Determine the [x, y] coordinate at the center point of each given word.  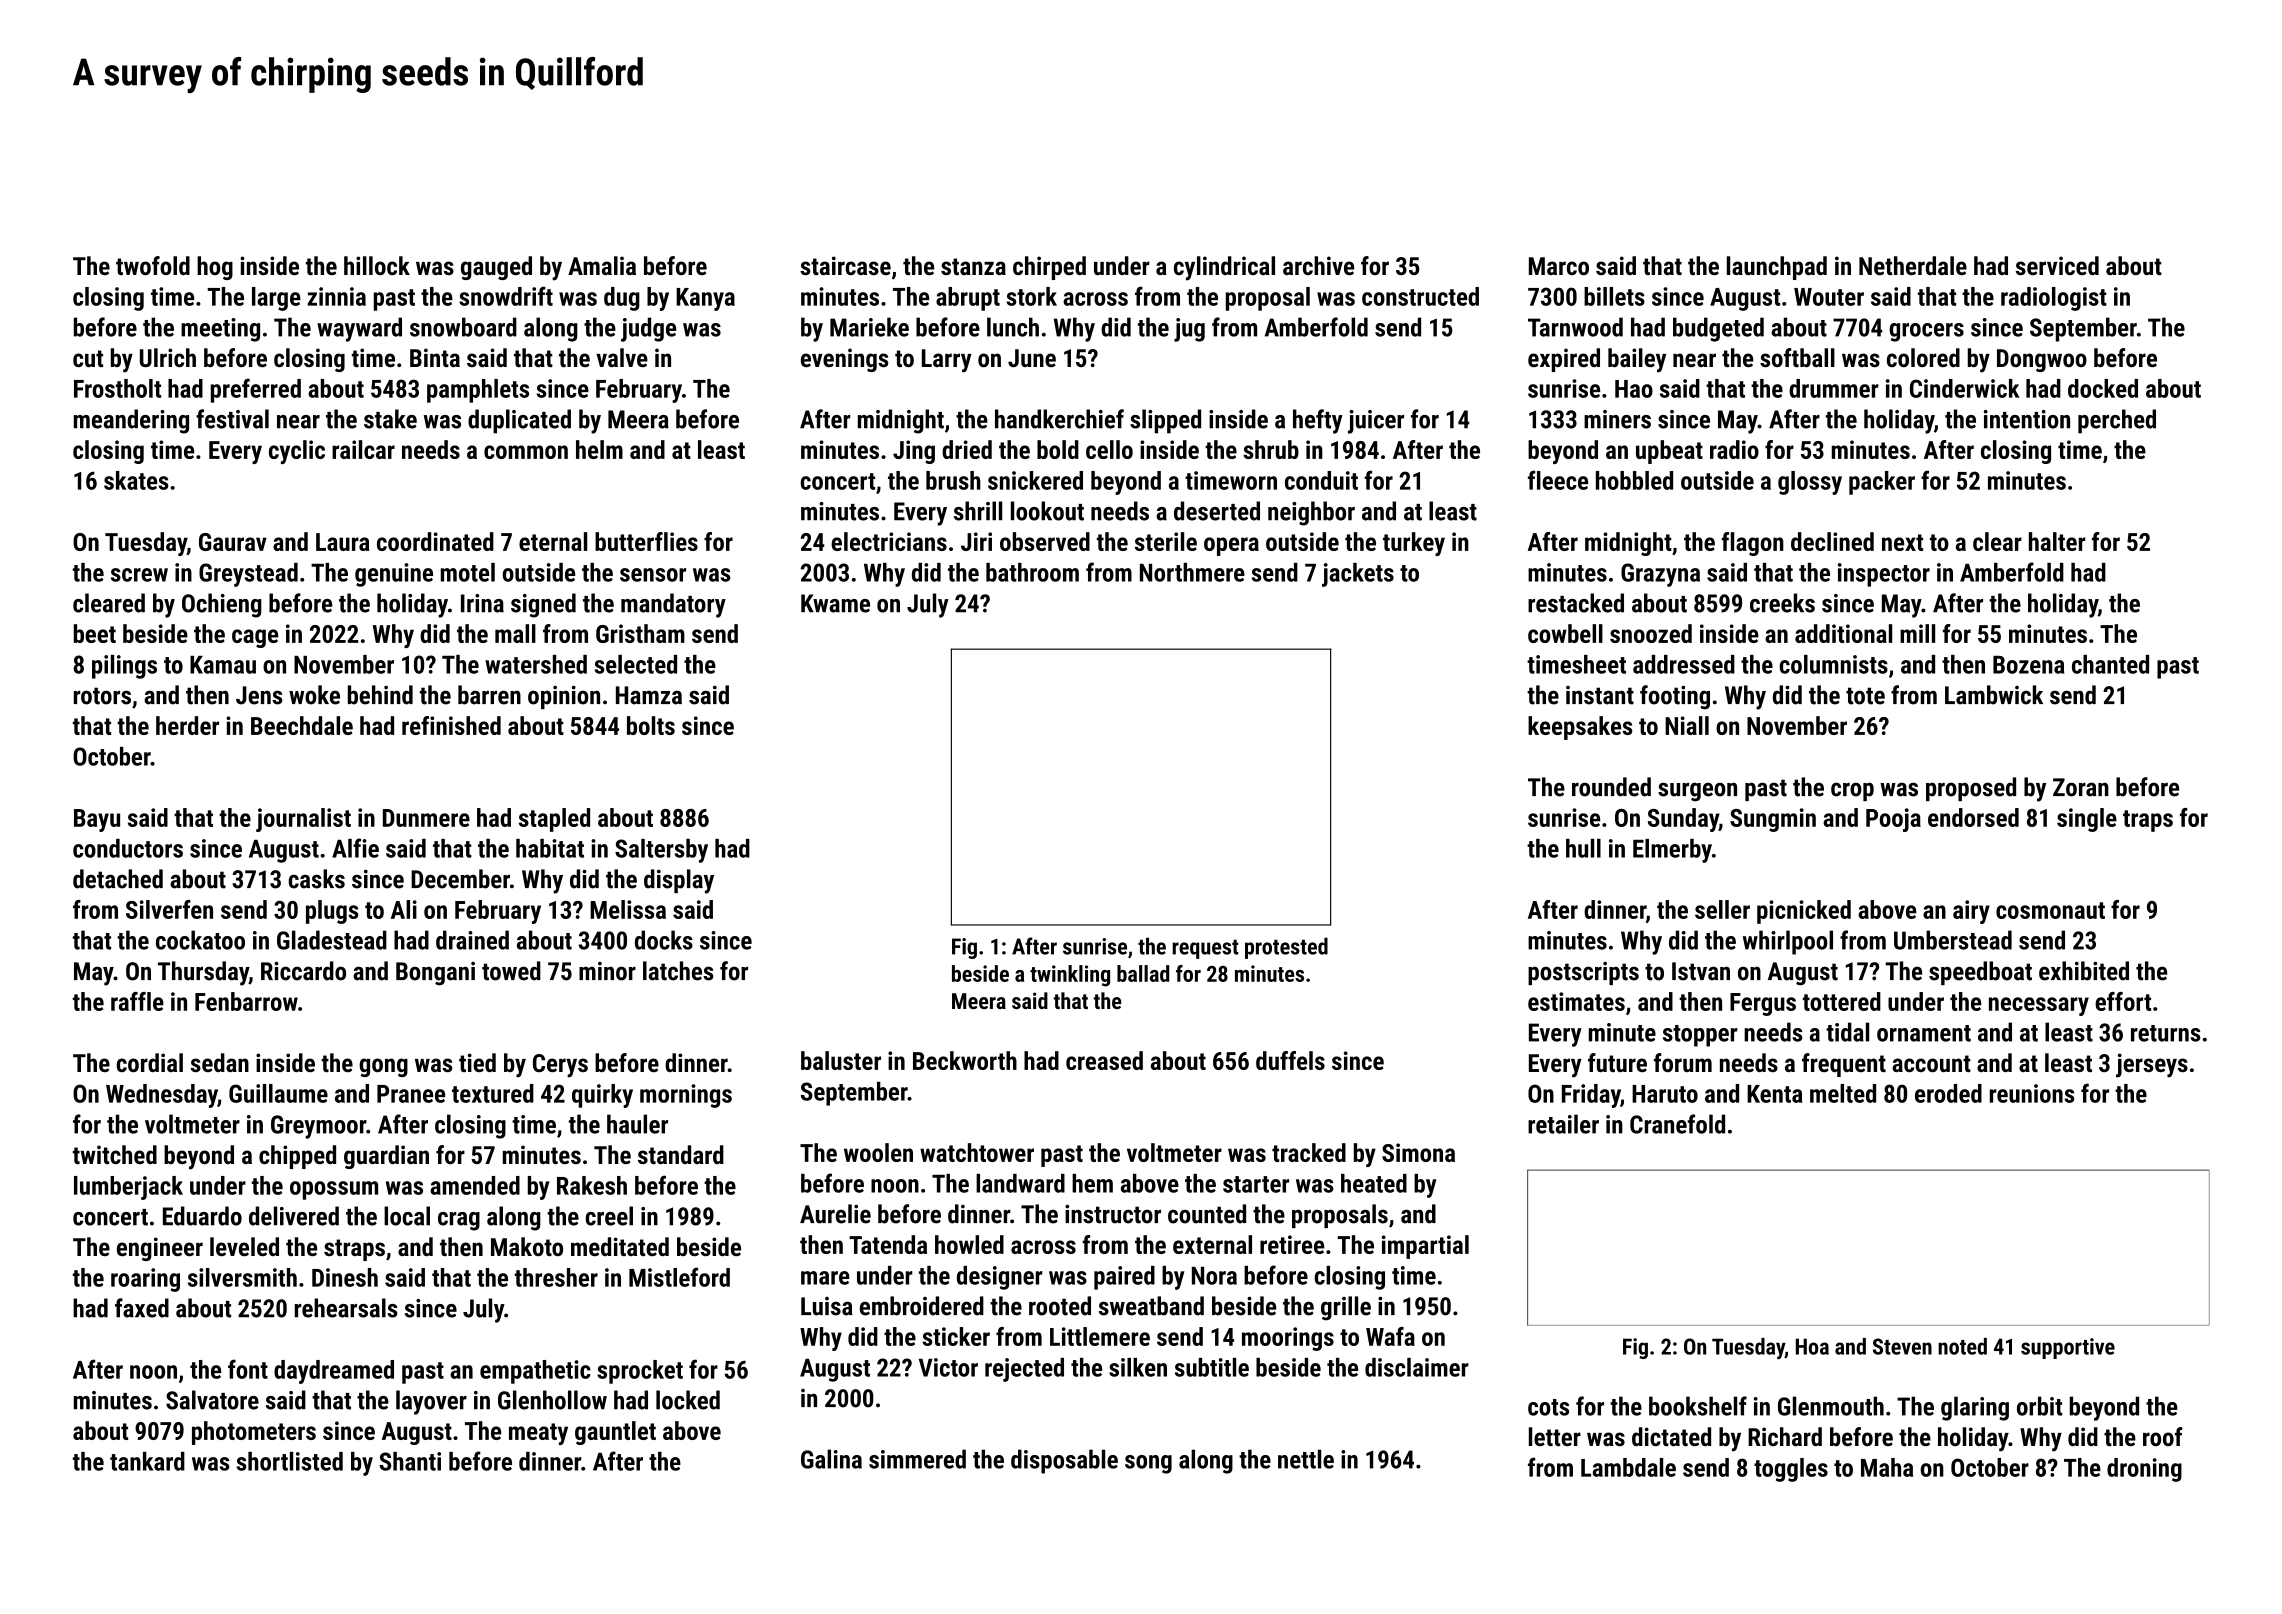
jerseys [2152, 1065]
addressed [1684, 664]
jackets [1358, 575]
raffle [137, 1001]
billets [1614, 296]
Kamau [223, 665]
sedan [220, 1062]
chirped [1049, 268]
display [679, 881]
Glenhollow [552, 1400]
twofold [153, 265]
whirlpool [1788, 942]
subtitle [1212, 1367]
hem [1092, 1183]
